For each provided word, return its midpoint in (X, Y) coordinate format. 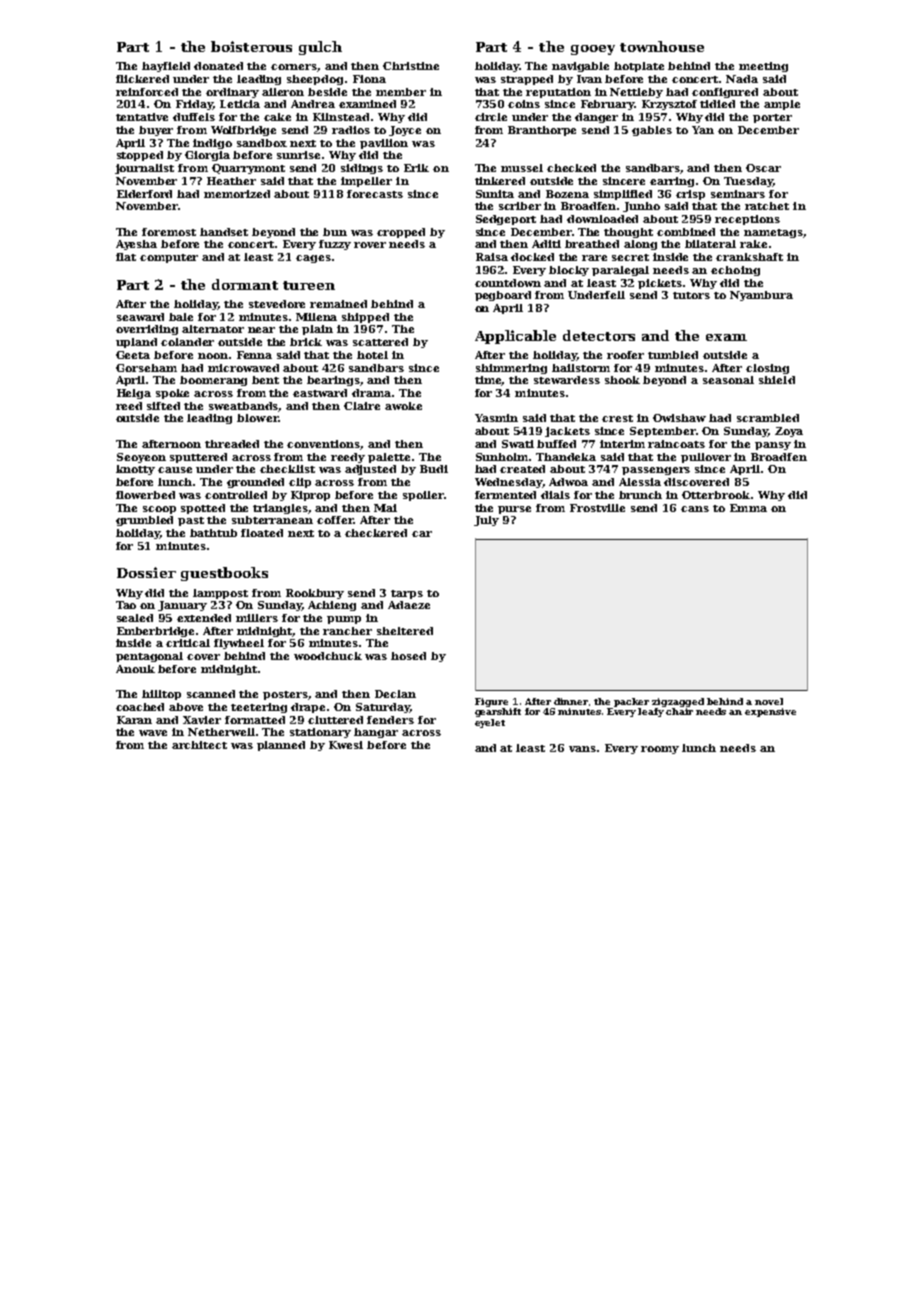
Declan (395, 694)
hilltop (161, 695)
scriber (520, 206)
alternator (213, 329)
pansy (773, 446)
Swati (518, 444)
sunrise (298, 155)
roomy (660, 750)
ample (782, 105)
